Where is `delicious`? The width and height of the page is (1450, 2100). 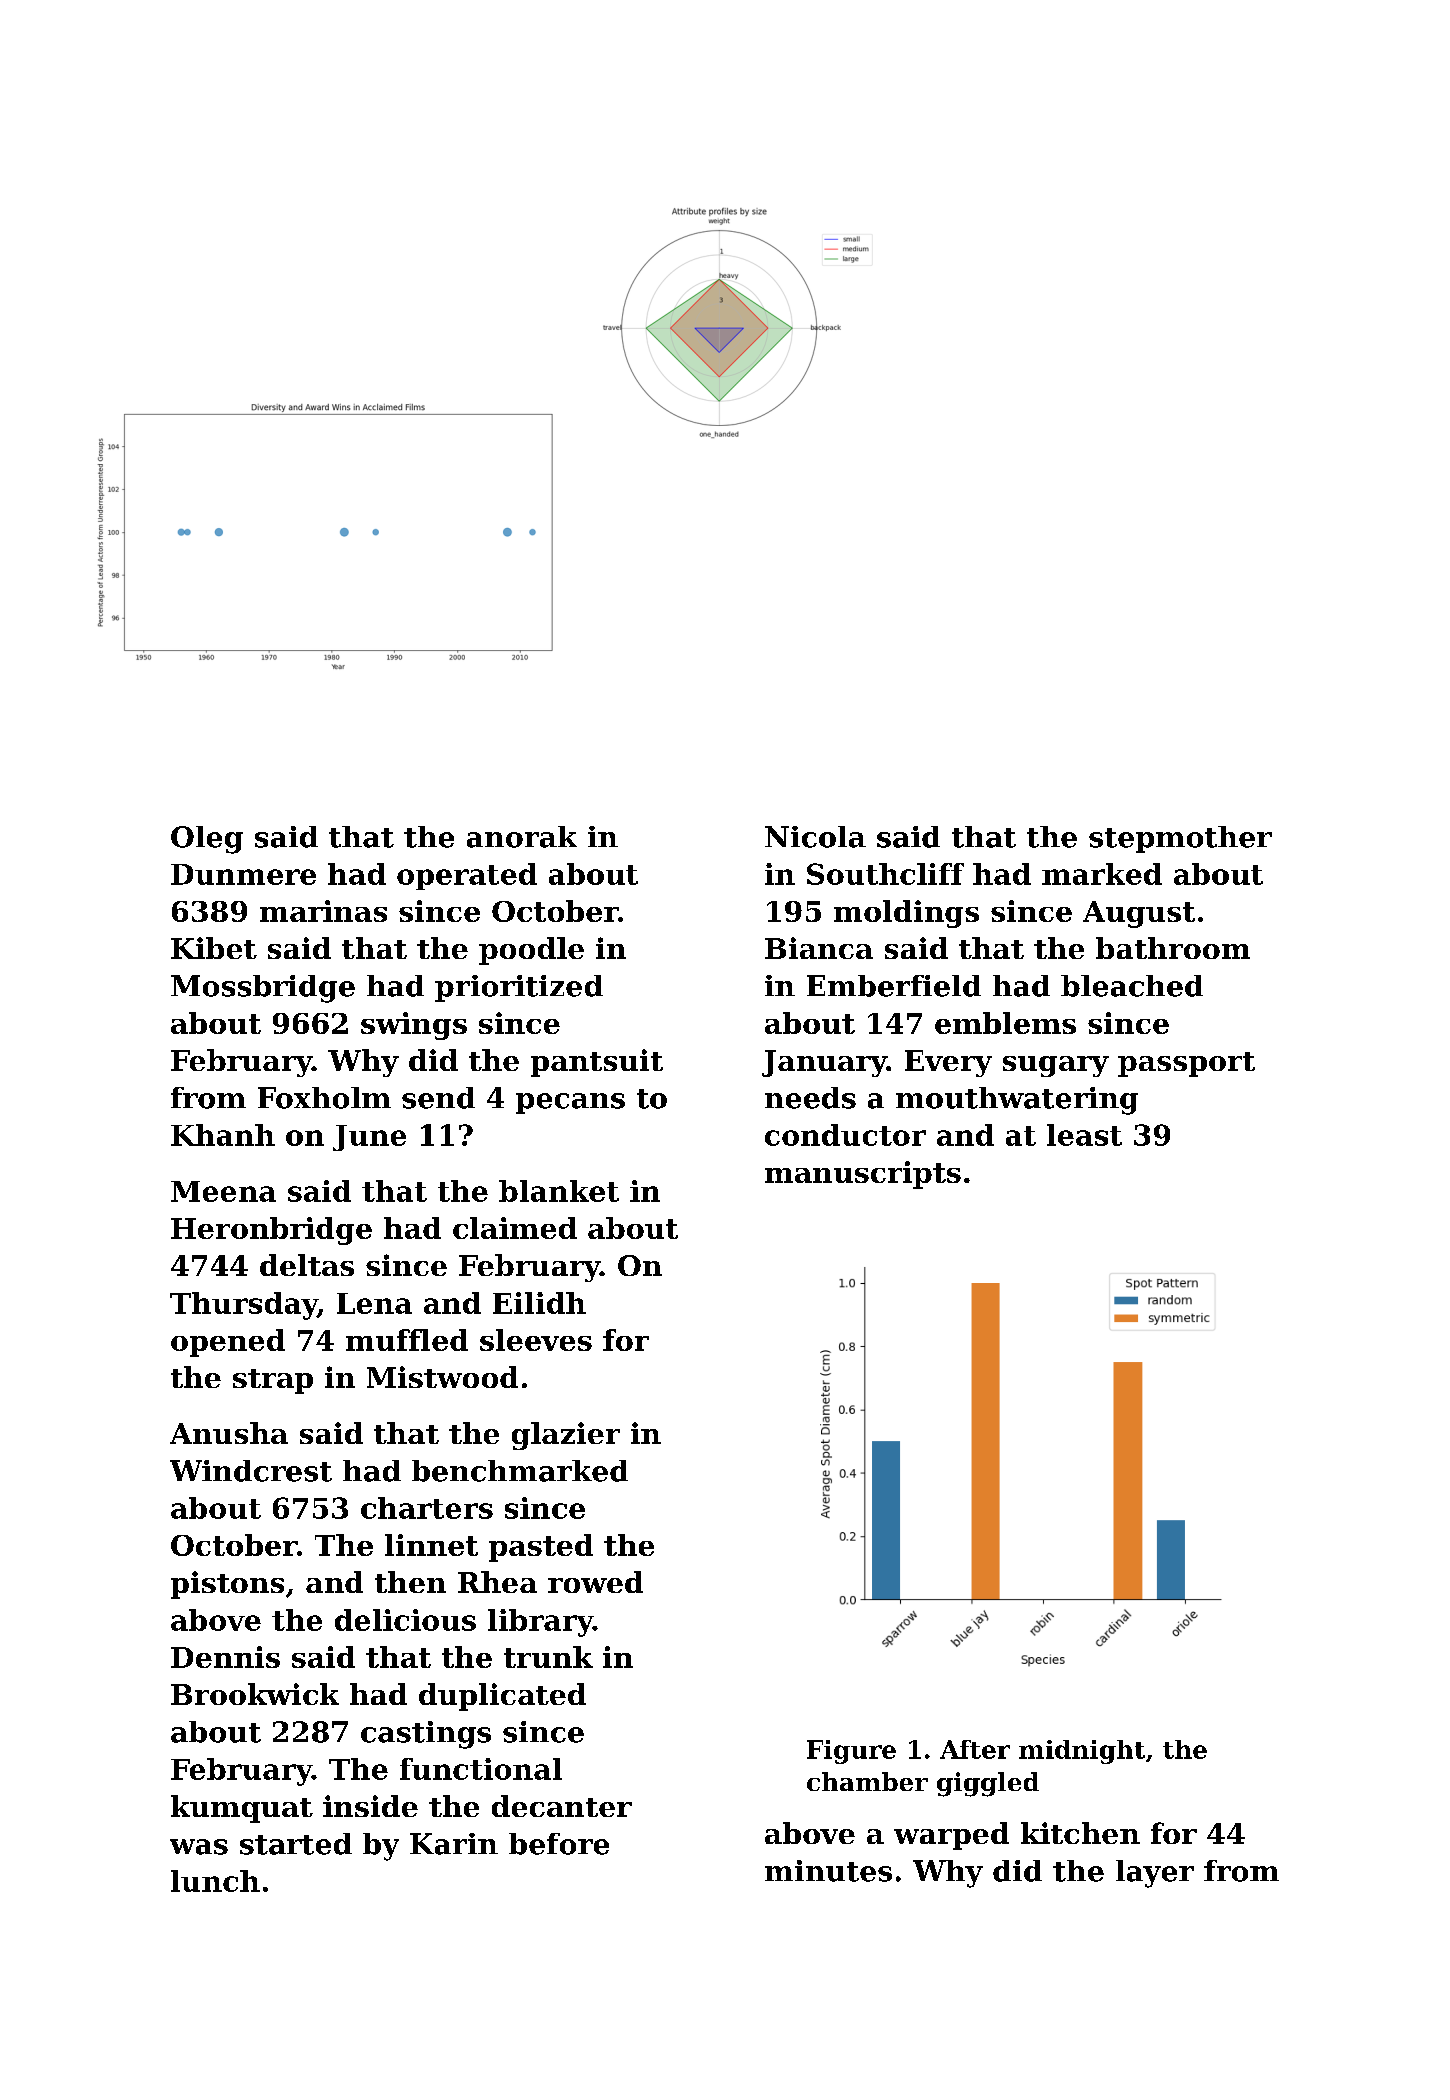 delicious is located at coordinates (405, 1620).
